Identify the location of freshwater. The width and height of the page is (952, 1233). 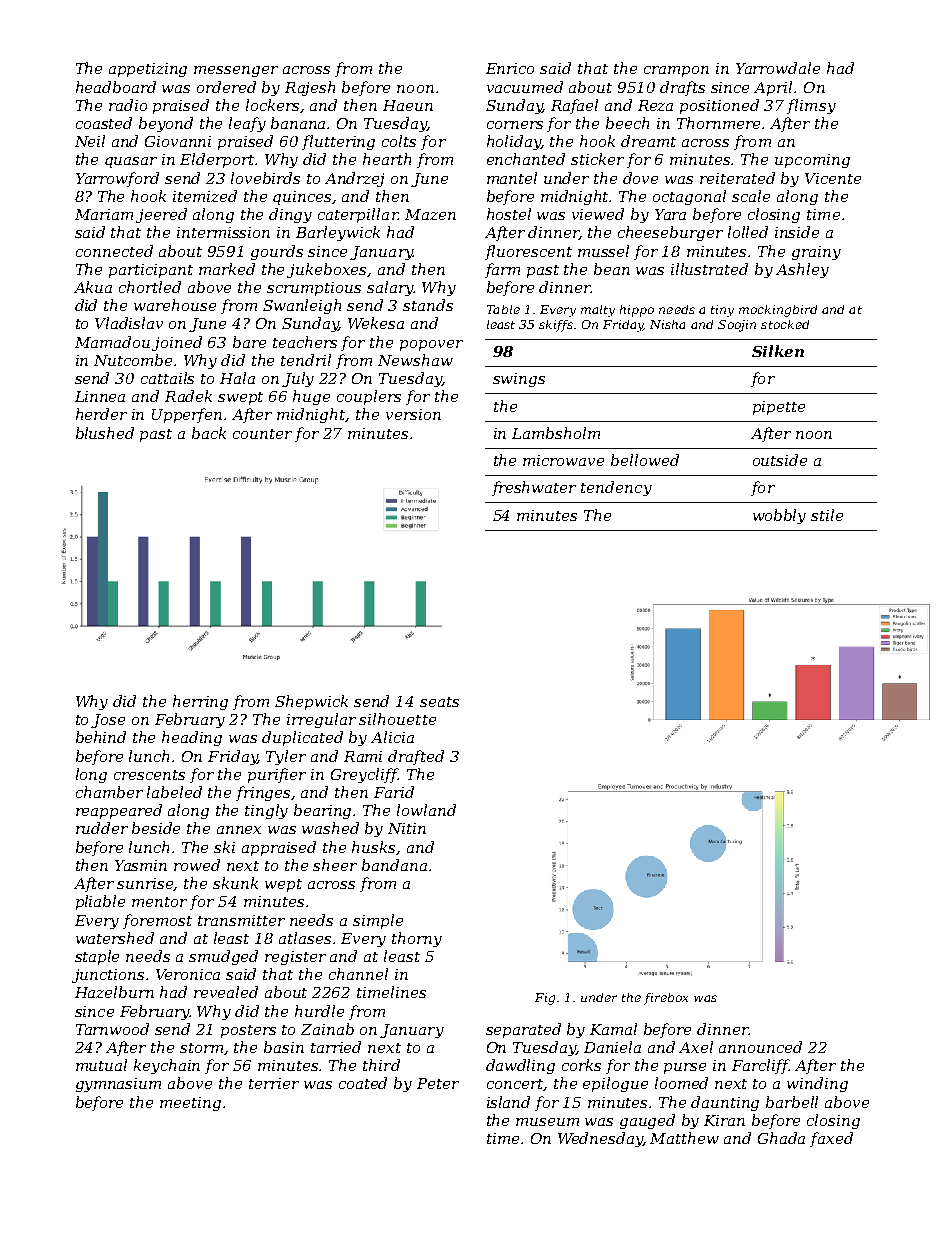
(534, 488).
